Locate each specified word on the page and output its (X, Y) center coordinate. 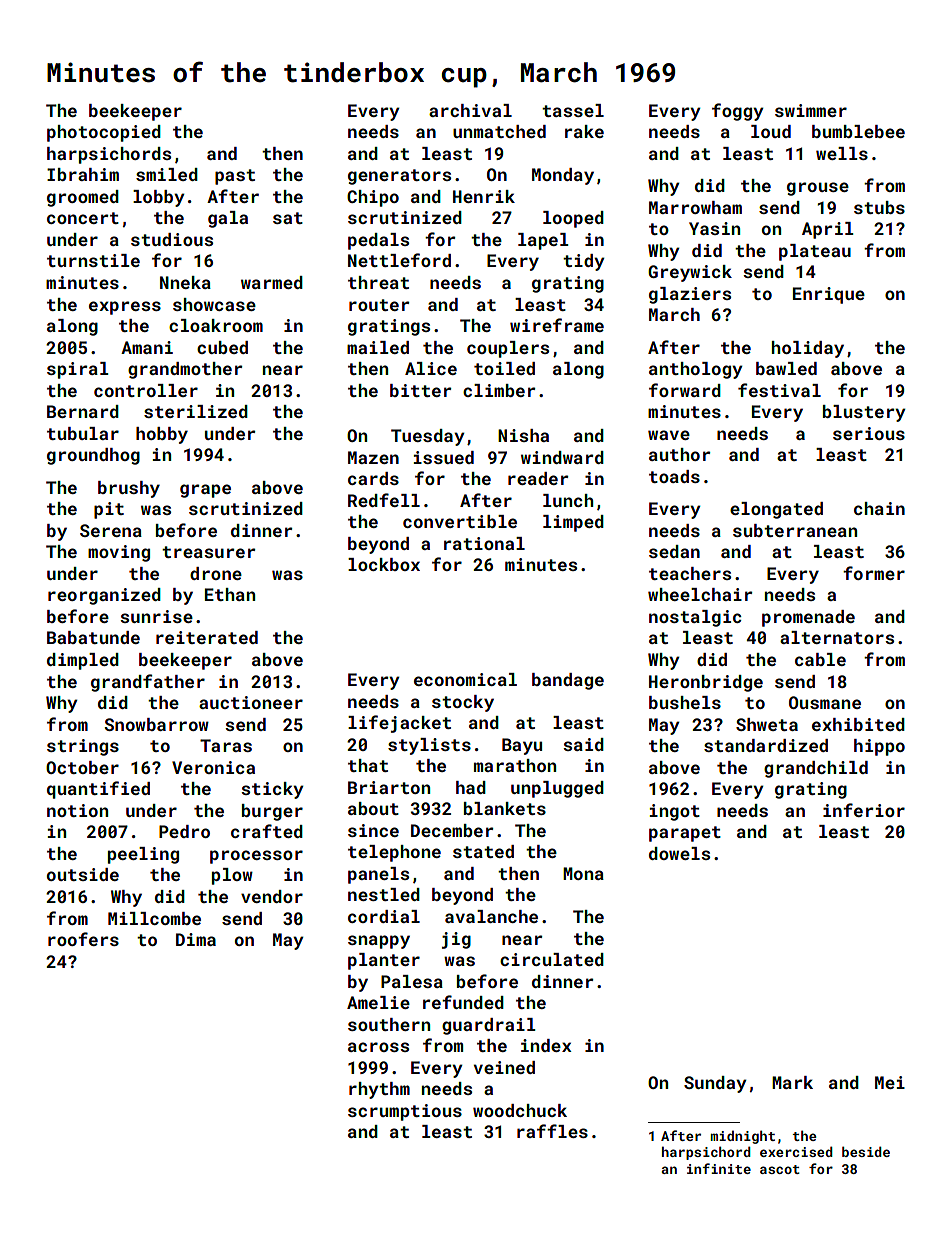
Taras (226, 745)
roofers (83, 939)
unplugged (557, 789)
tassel (573, 110)
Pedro (184, 831)
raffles (552, 1131)
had (471, 787)
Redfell (384, 500)
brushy (129, 489)
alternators (837, 637)
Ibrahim (83, 174)
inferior (864, 810)
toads (674, 476)
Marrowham (695, 207)
